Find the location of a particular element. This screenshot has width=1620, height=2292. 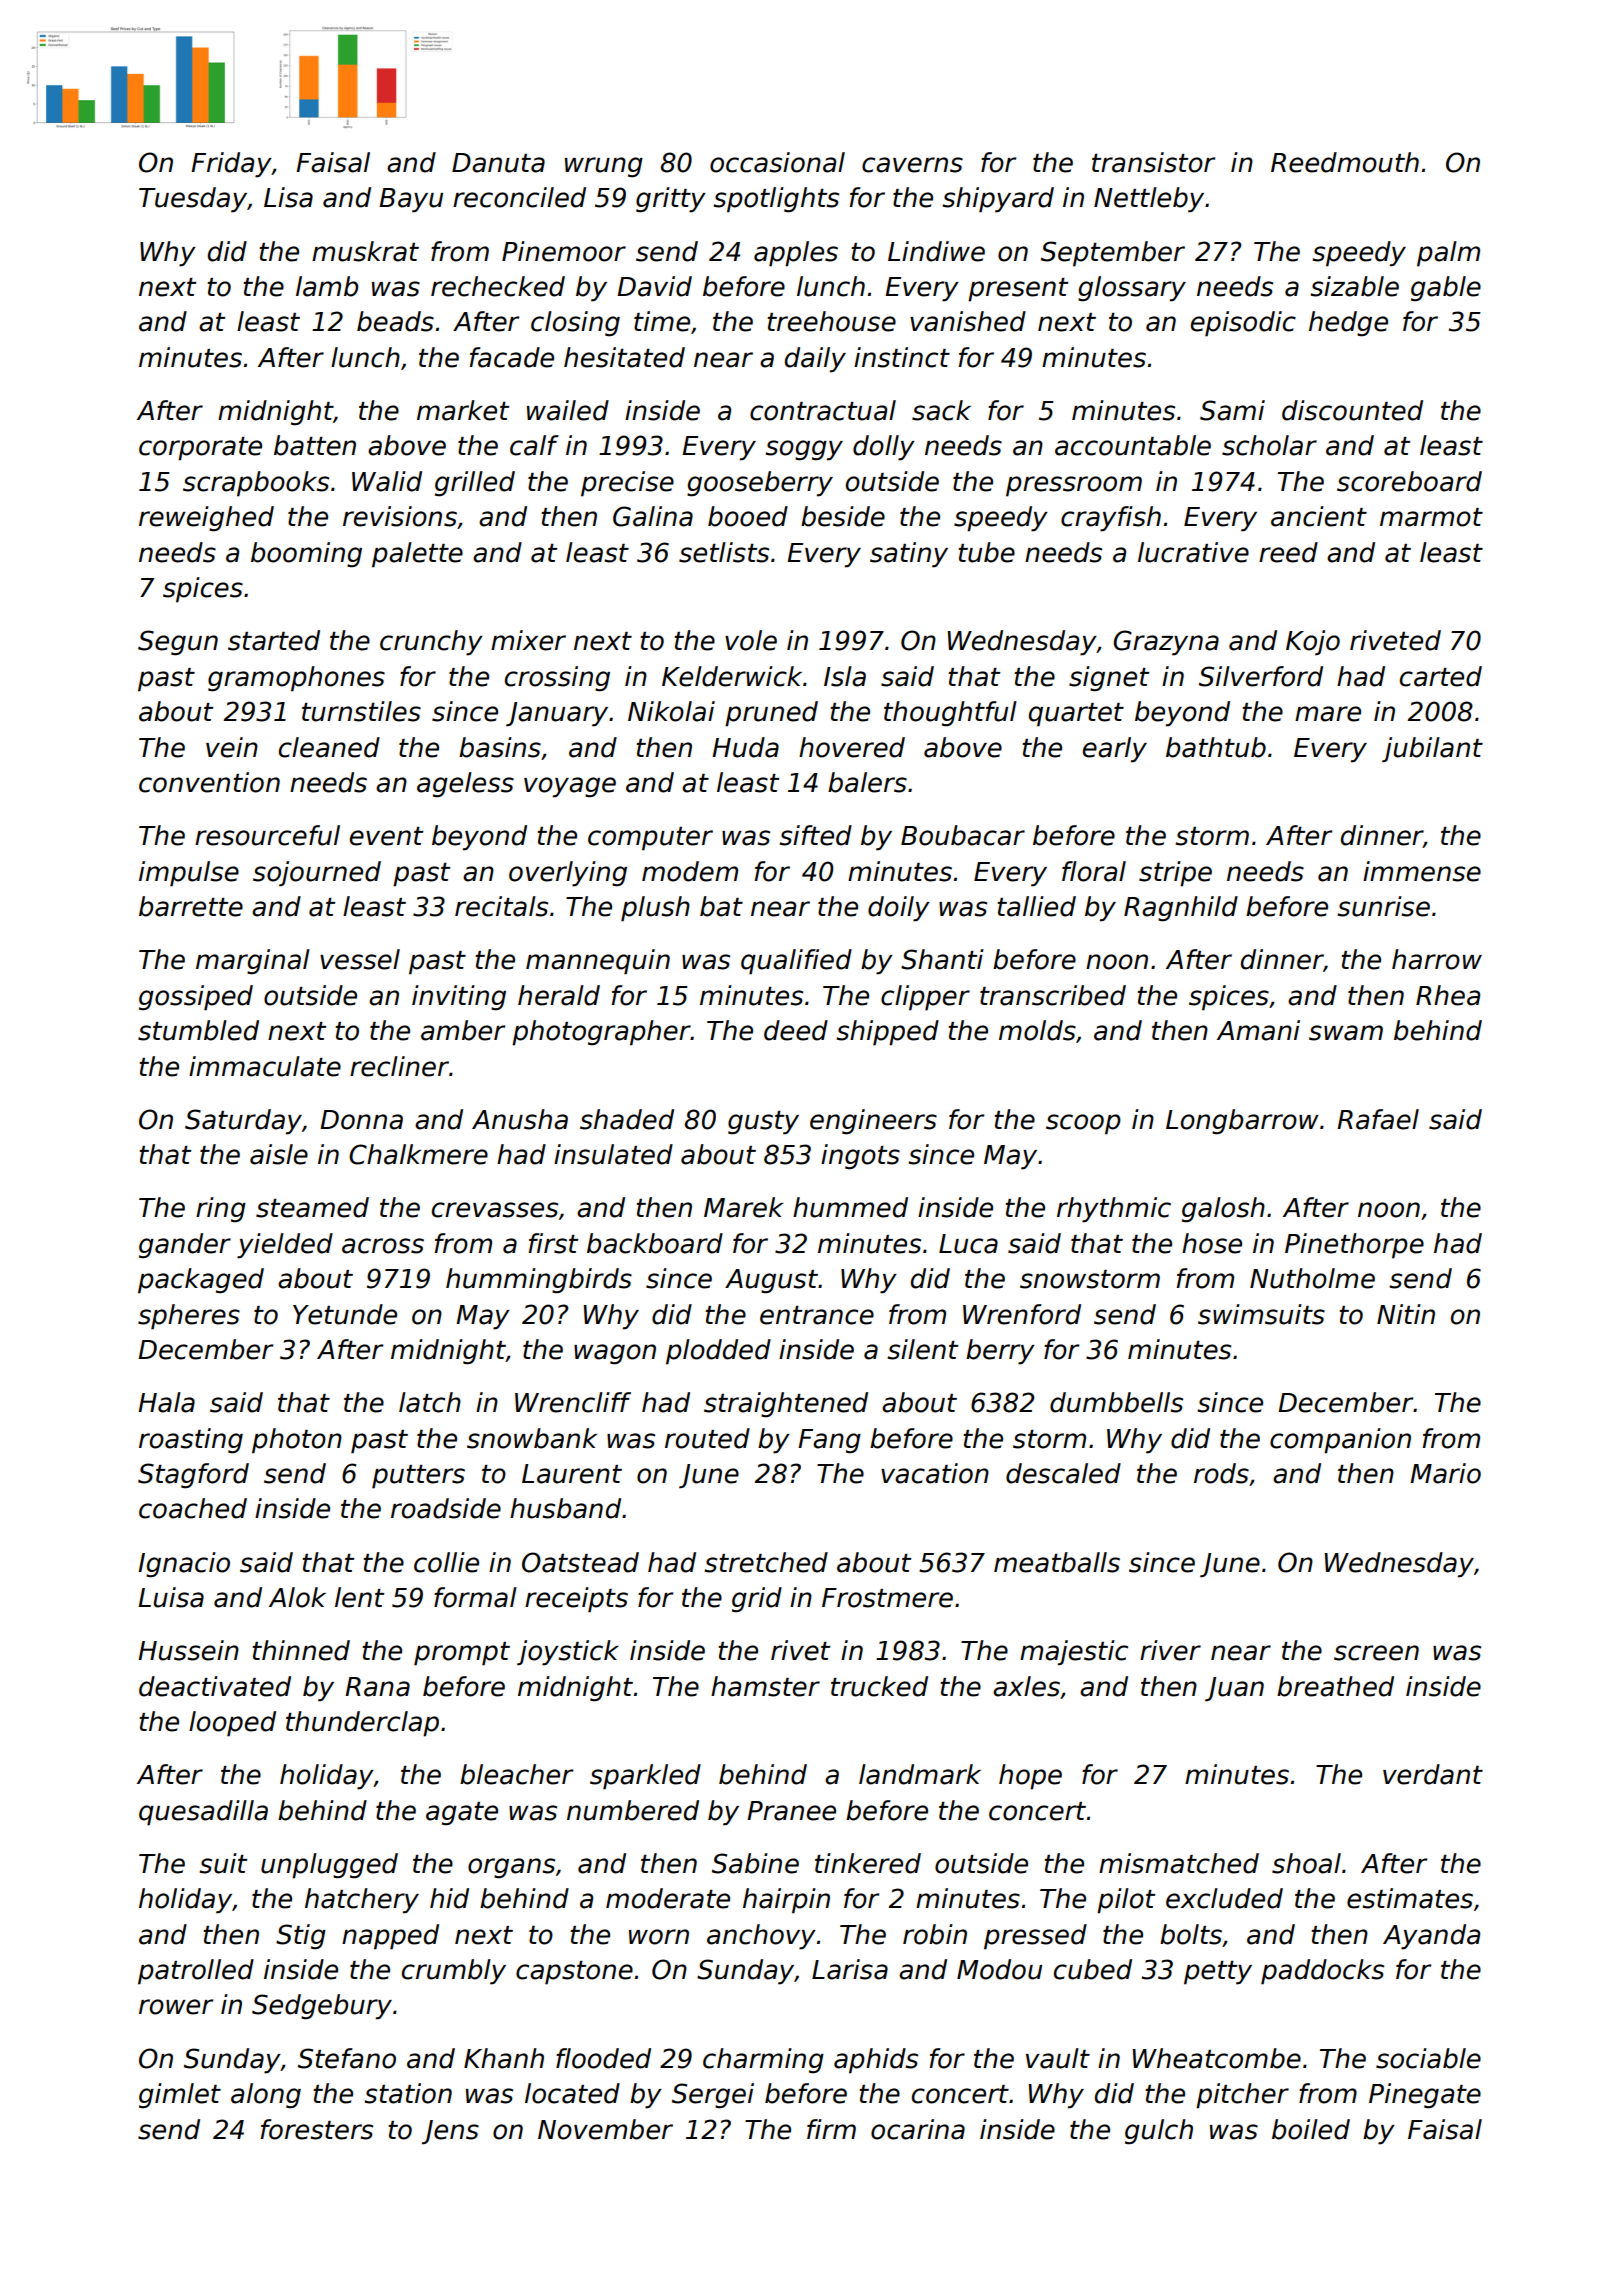

Wrenford is located at coordinates (1022, 1314).
